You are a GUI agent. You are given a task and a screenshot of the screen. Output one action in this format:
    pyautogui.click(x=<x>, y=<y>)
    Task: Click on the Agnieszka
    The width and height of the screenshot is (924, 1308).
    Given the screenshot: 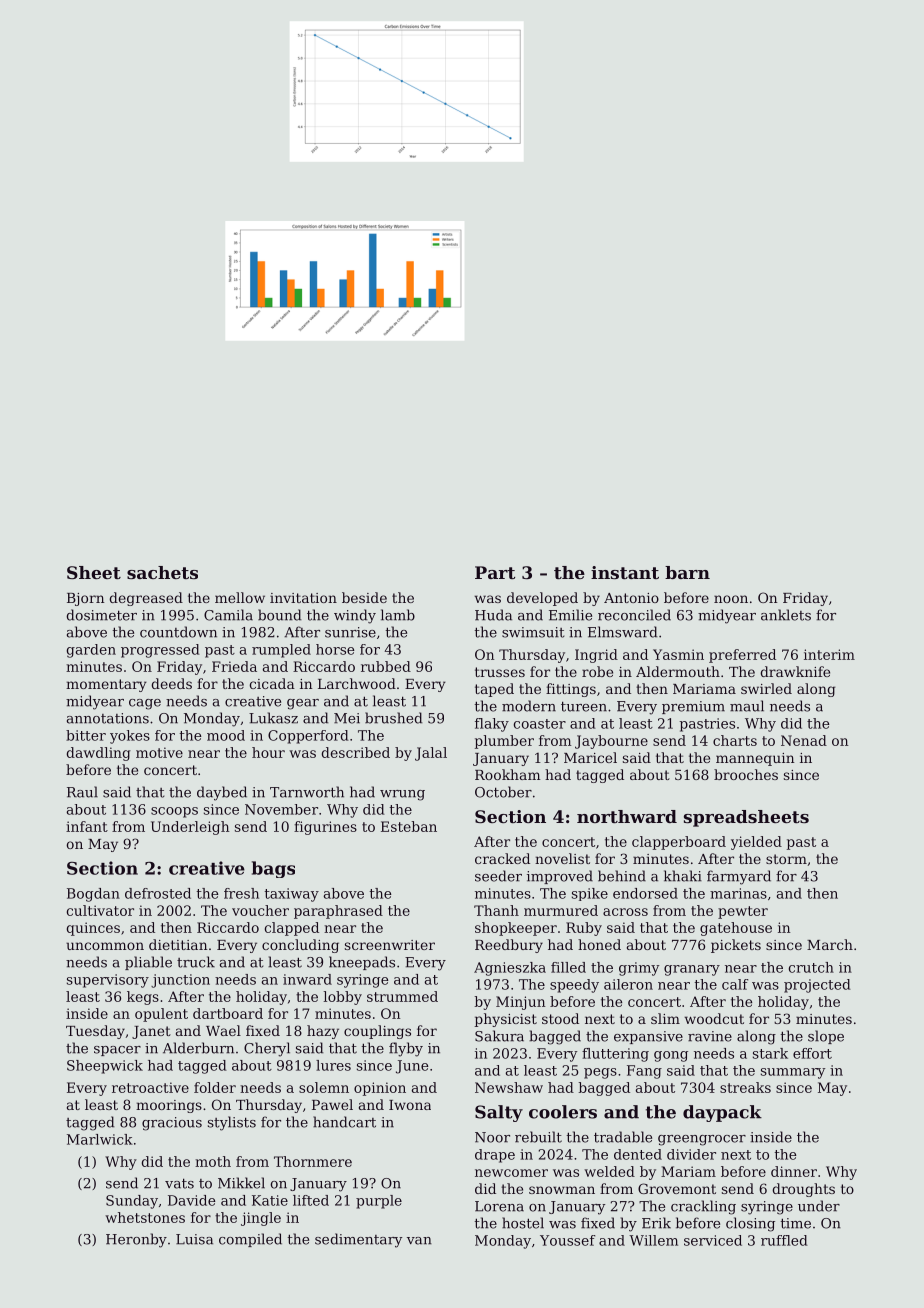 What is the action you would take?
    pyautogui.click(x=510, y=969)
